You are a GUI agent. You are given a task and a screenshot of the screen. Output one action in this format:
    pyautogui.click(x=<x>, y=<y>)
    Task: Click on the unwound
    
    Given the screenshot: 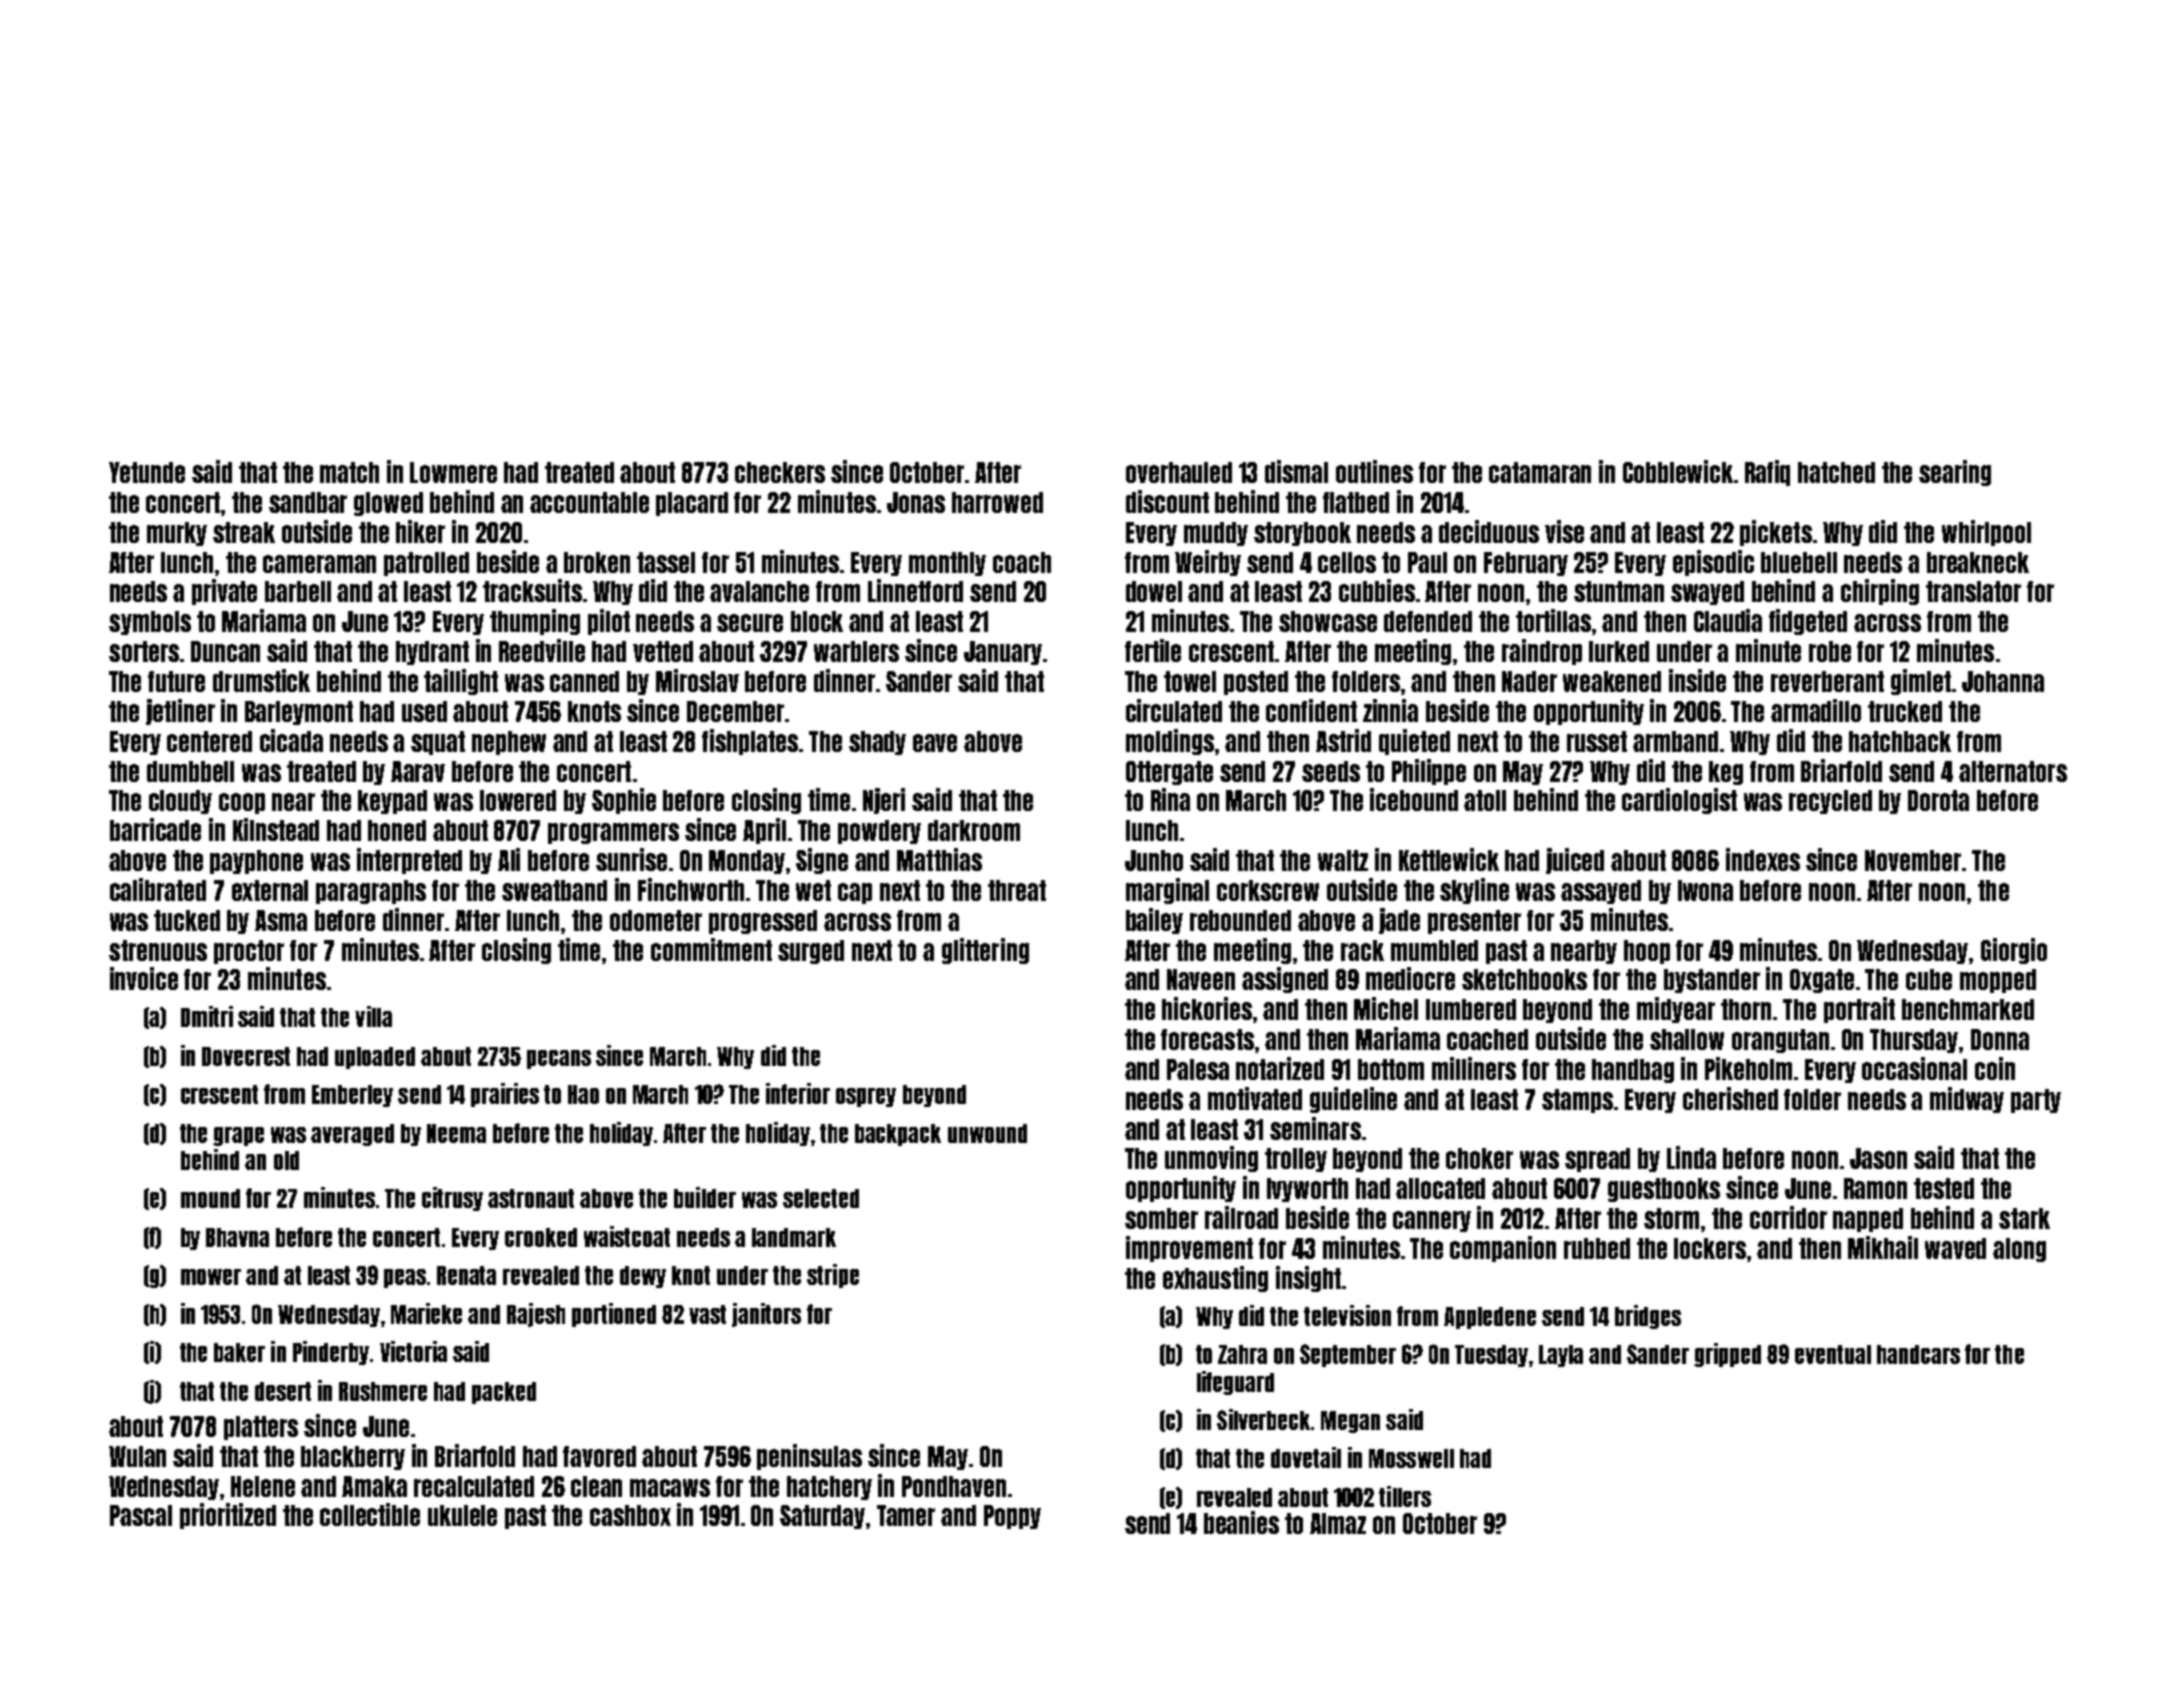 What is the action you would take?
    pyautogui.click(x=987, y=1133)
